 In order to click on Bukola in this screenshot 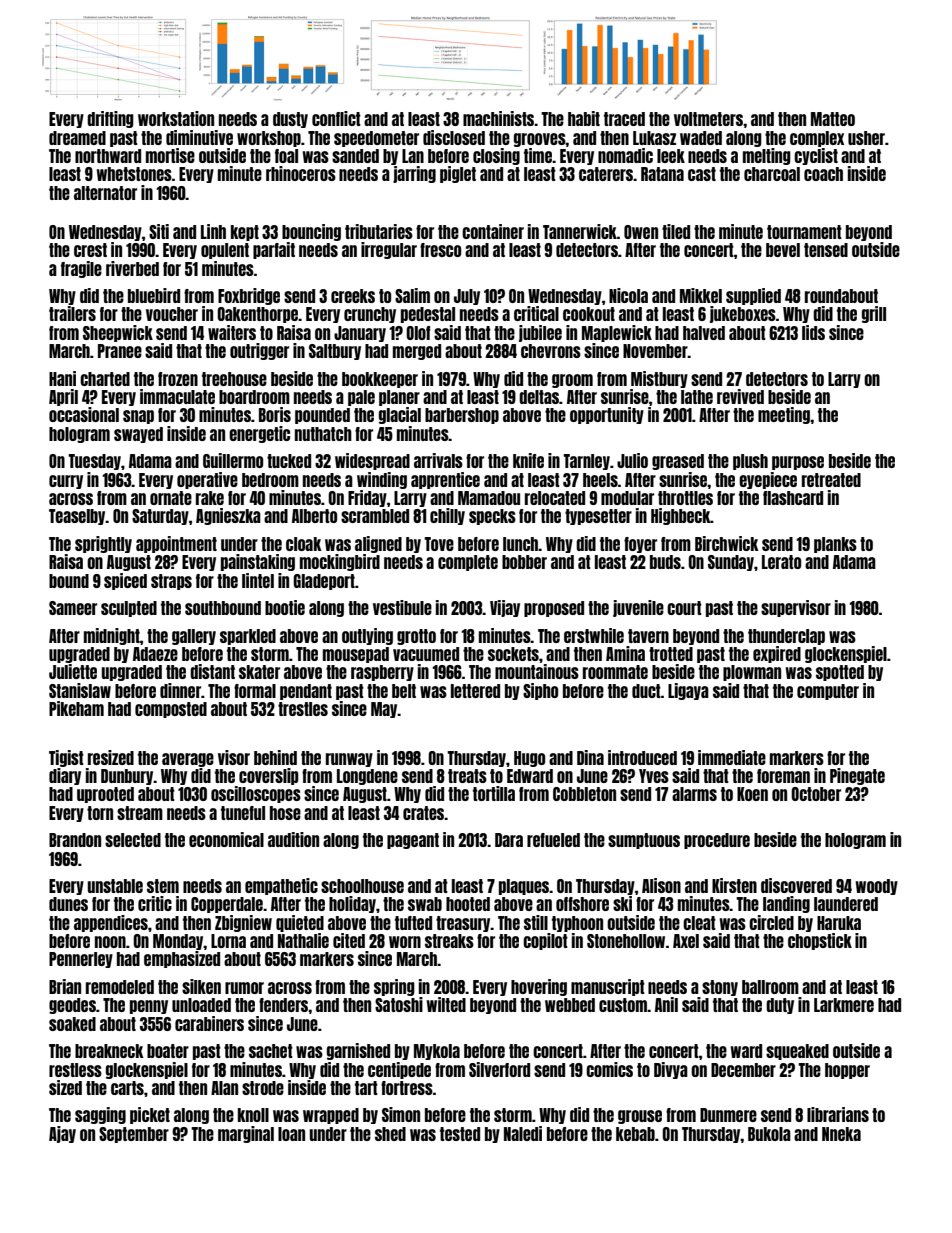, I will do `click(769, 1134)`.
